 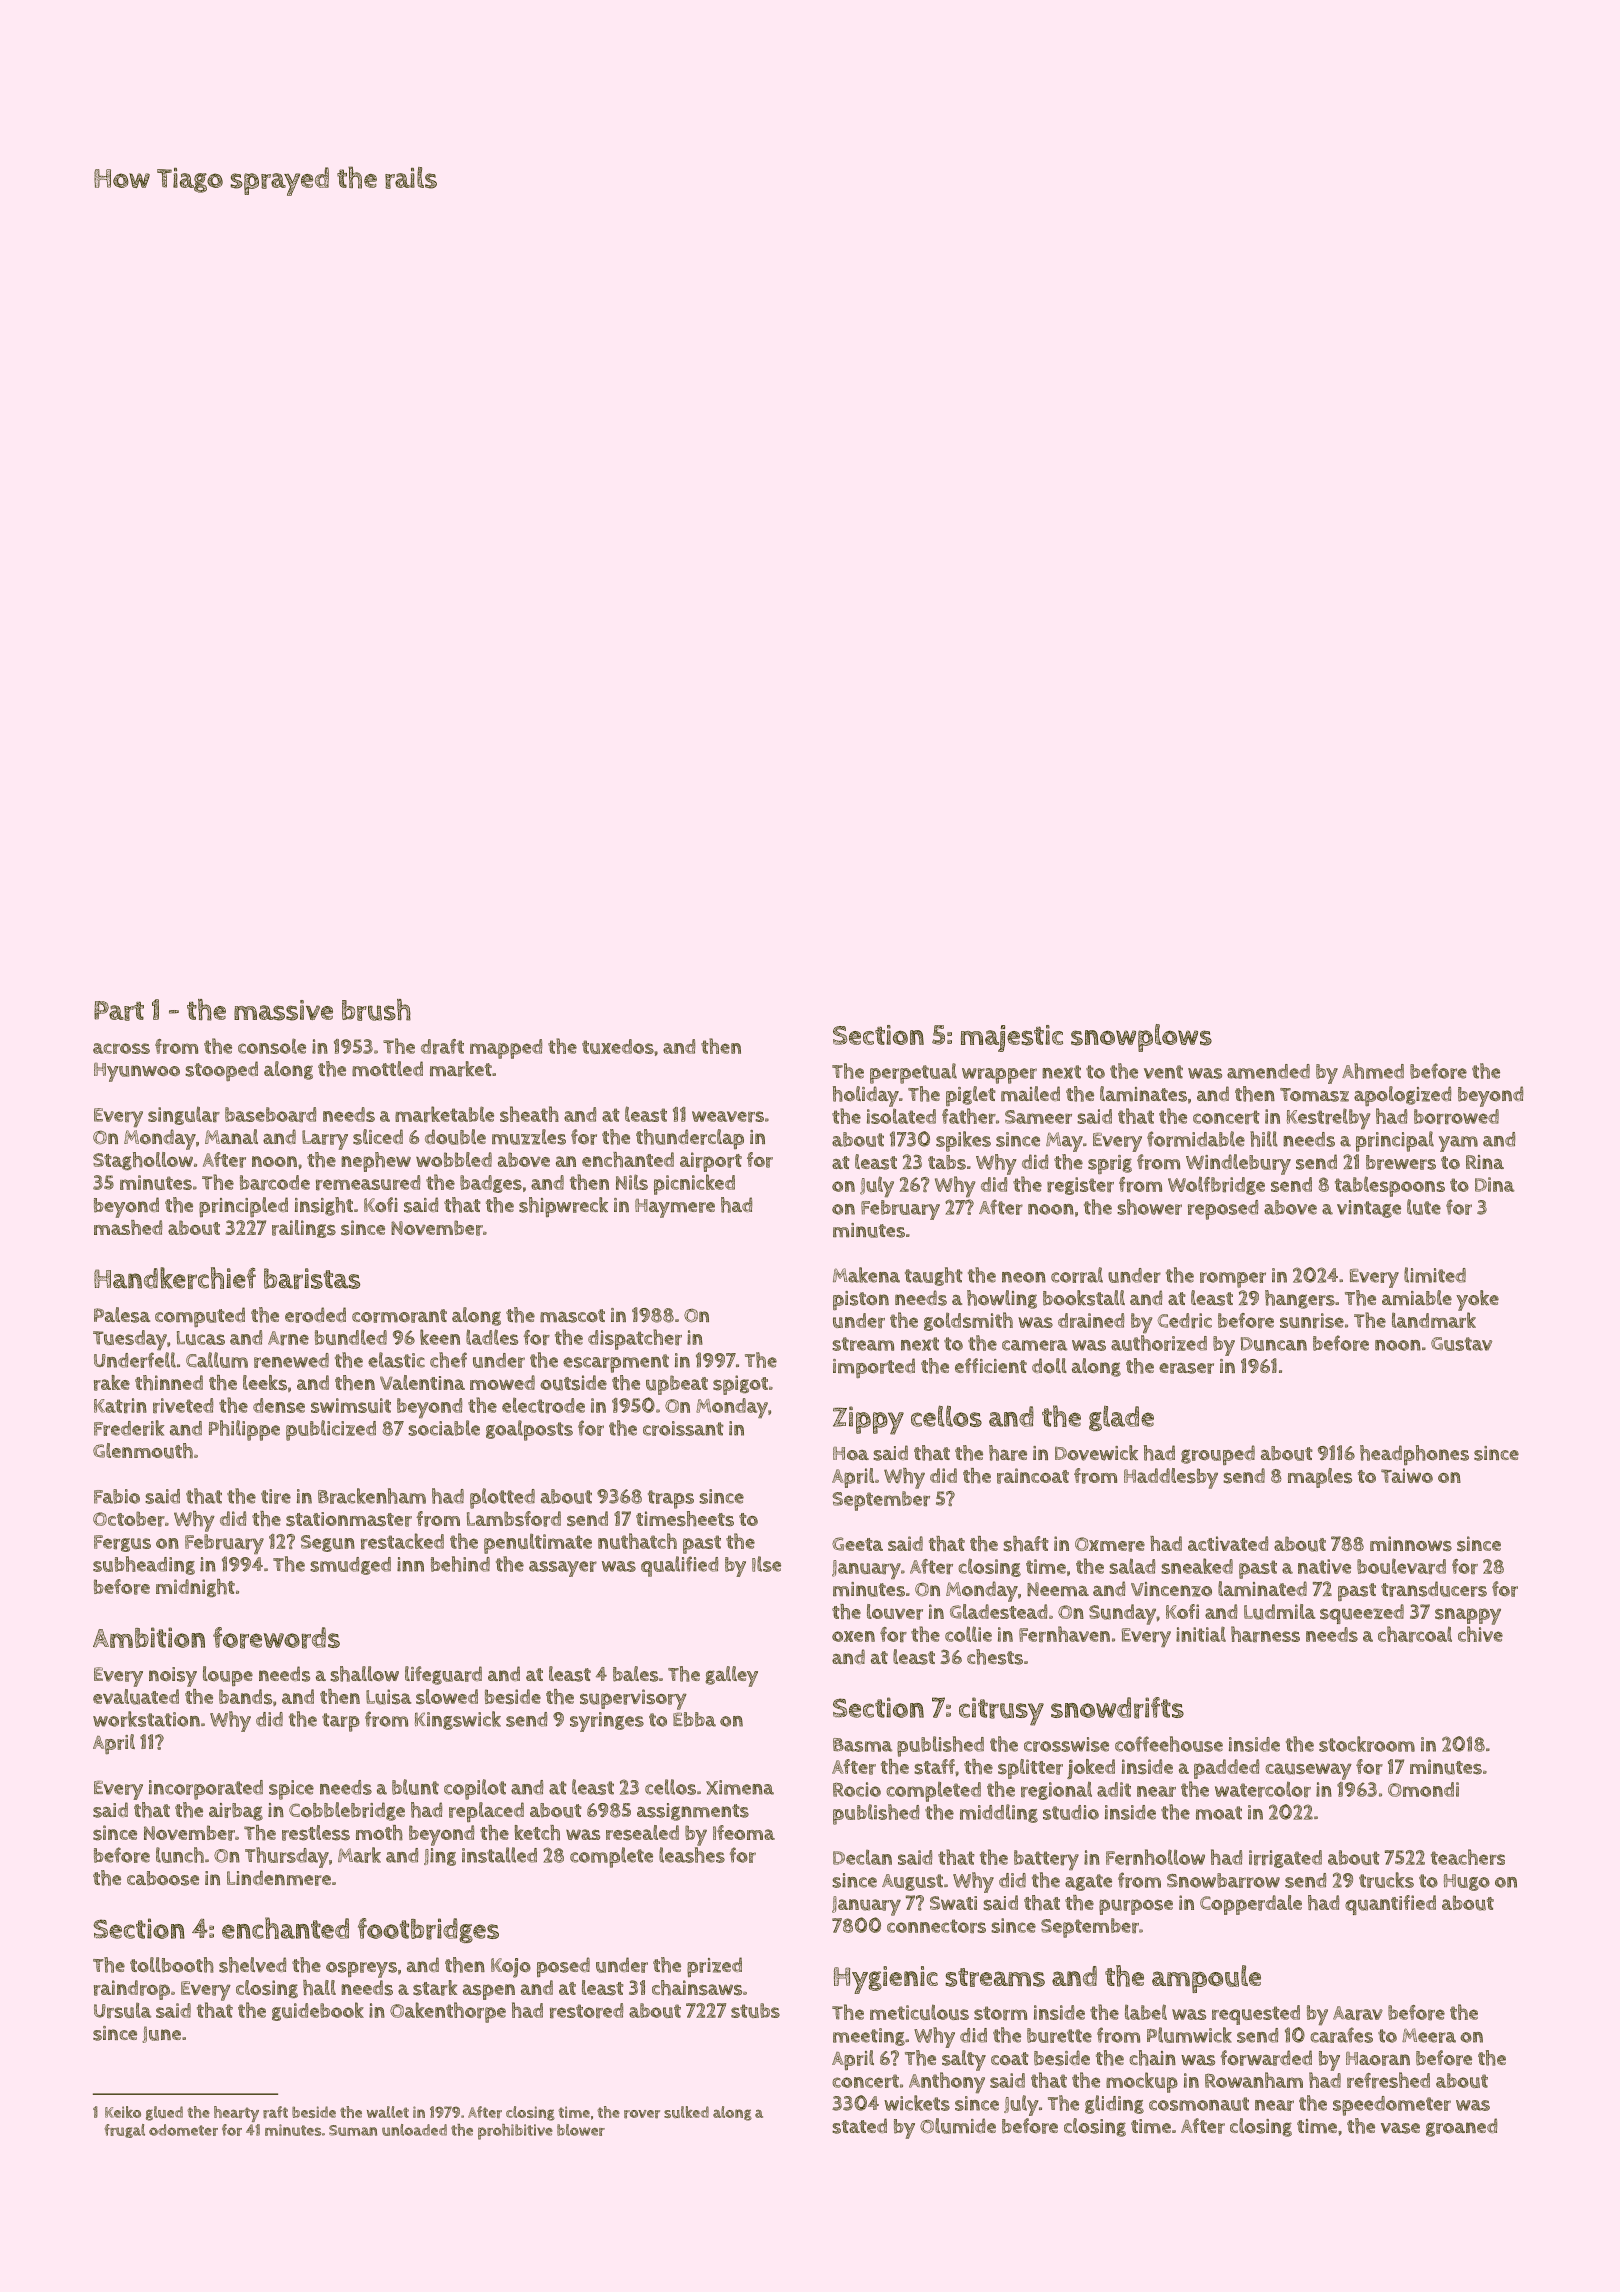 What do you see at coordinates (633, 1699) in the image?
I see `supervisory` at bounding box center [633, 1699].
